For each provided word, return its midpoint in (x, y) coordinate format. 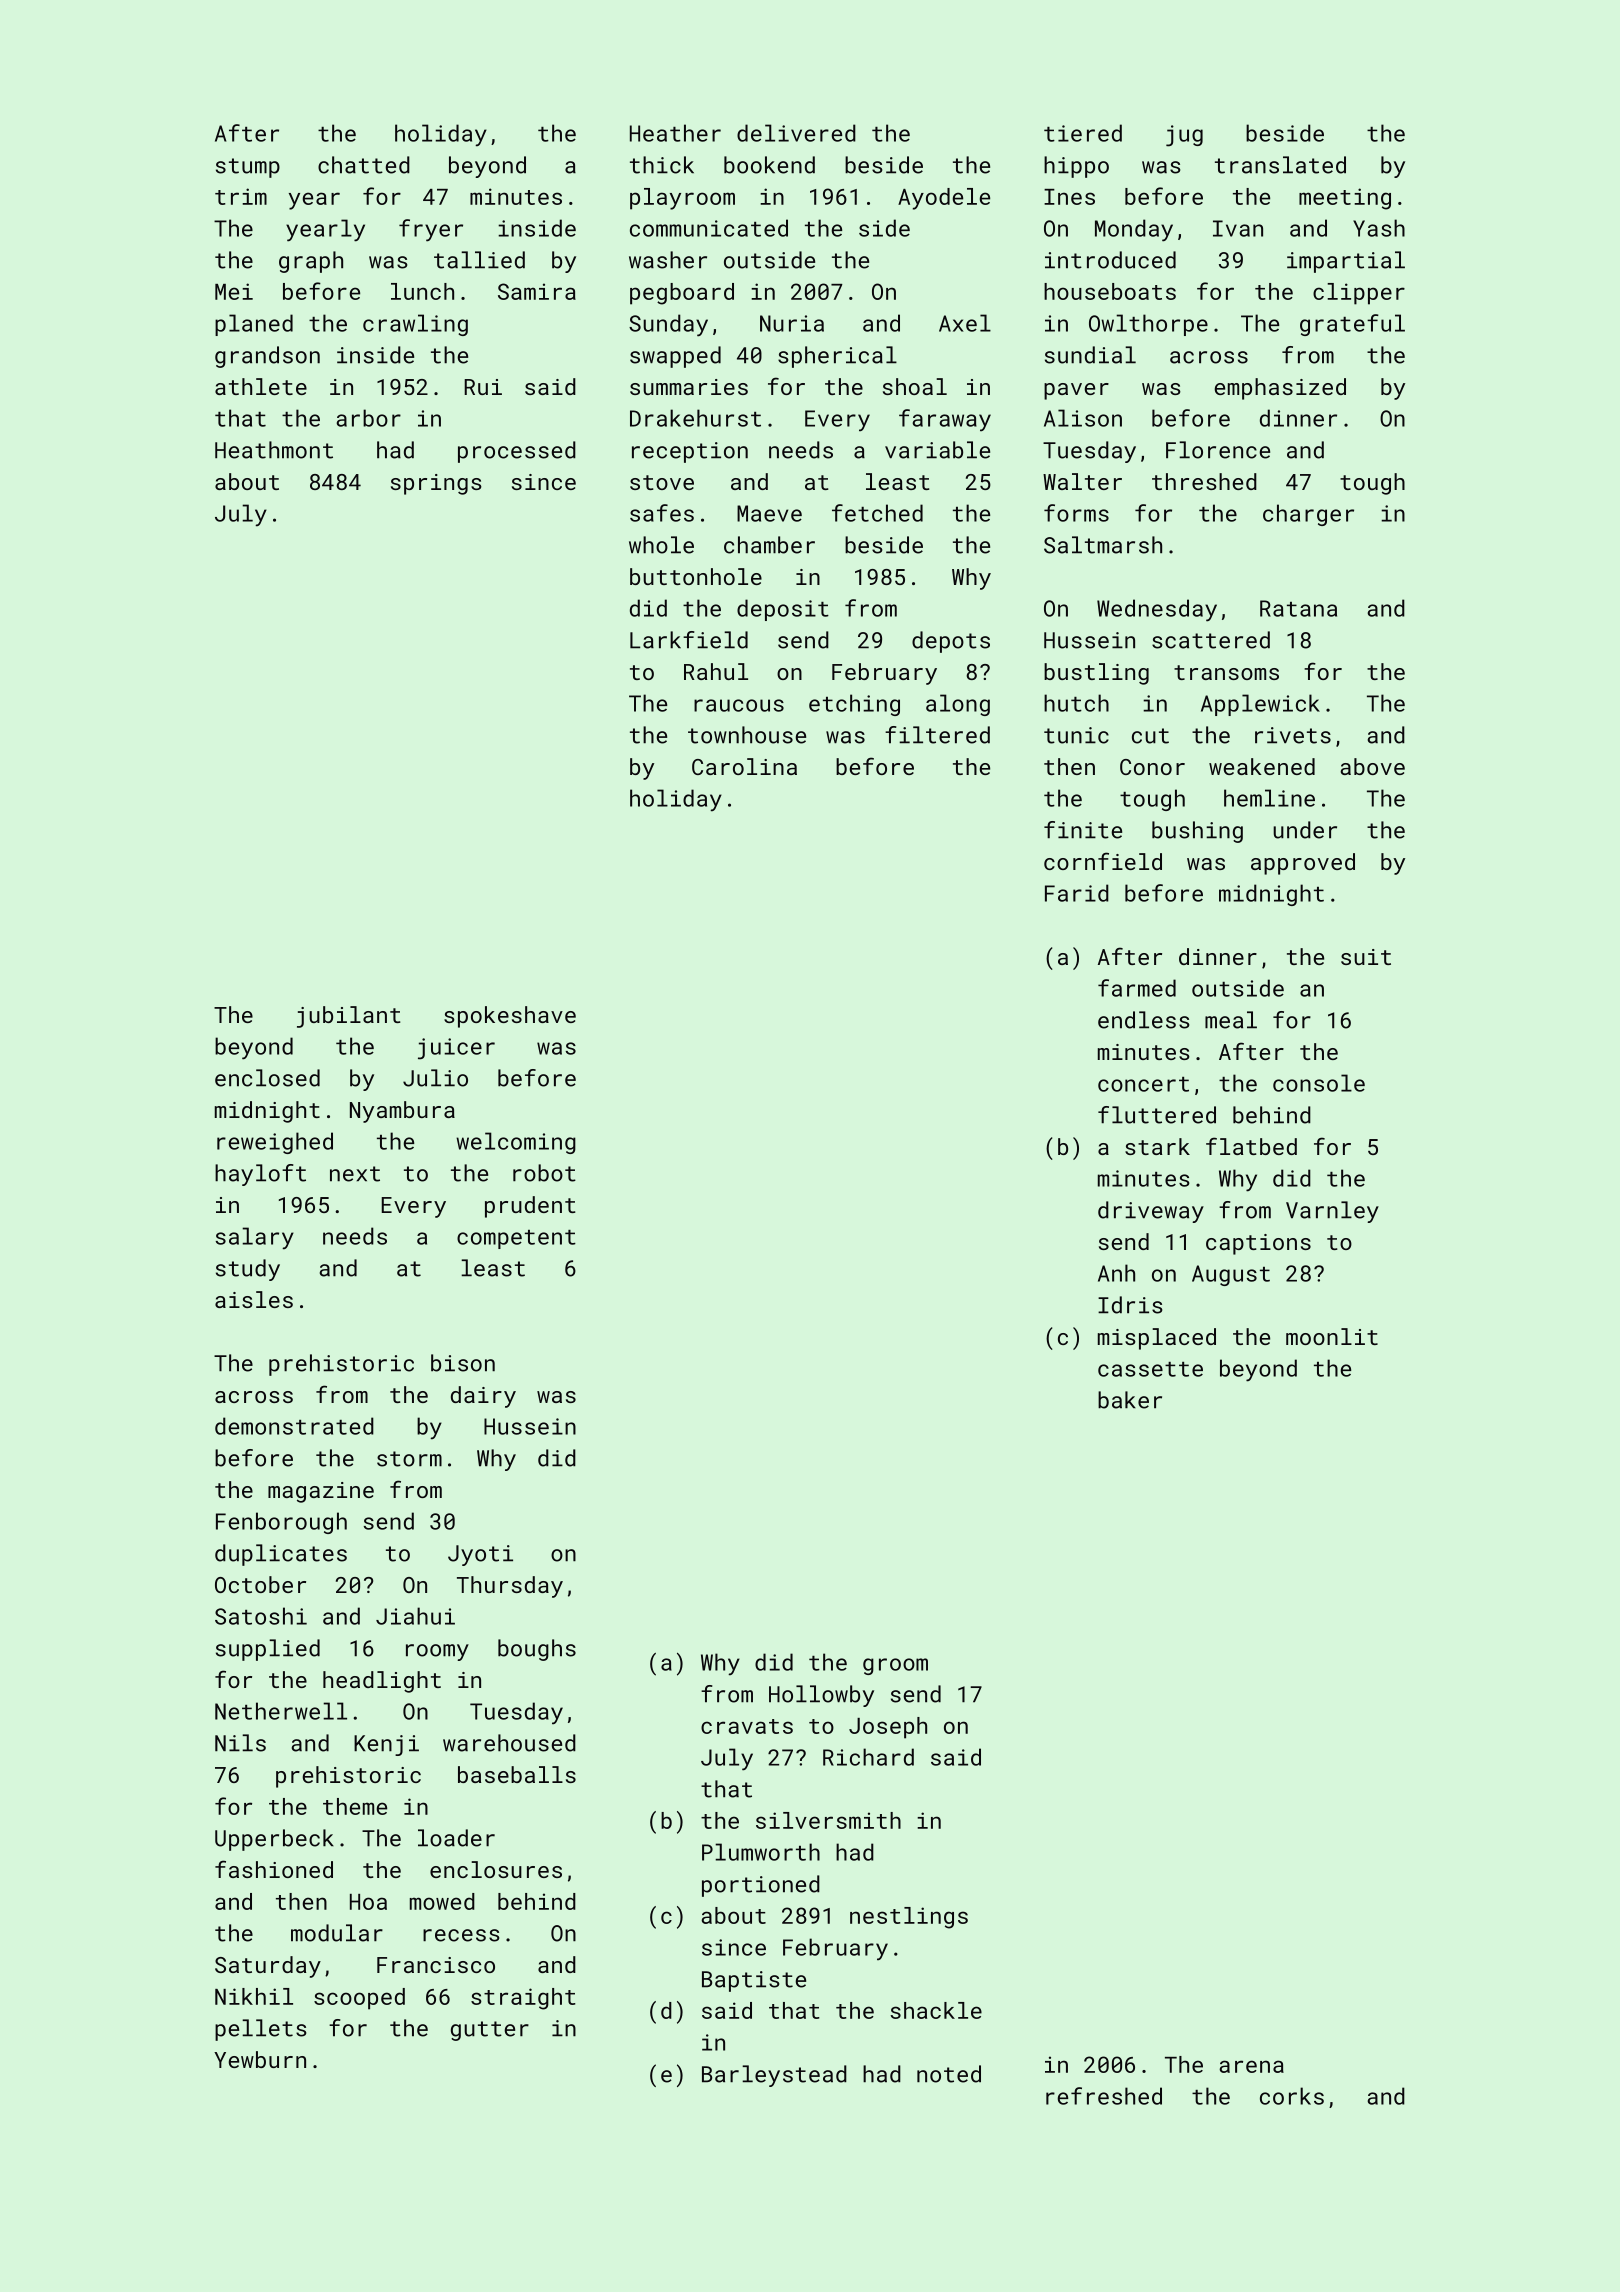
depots (951, 642)
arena (1251, 2066)
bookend (769, 165)
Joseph (888, 1728)
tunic (1076, 735)
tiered (1083, 133)
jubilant (349, 1017)
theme (355, 1806)
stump (248, 168)
